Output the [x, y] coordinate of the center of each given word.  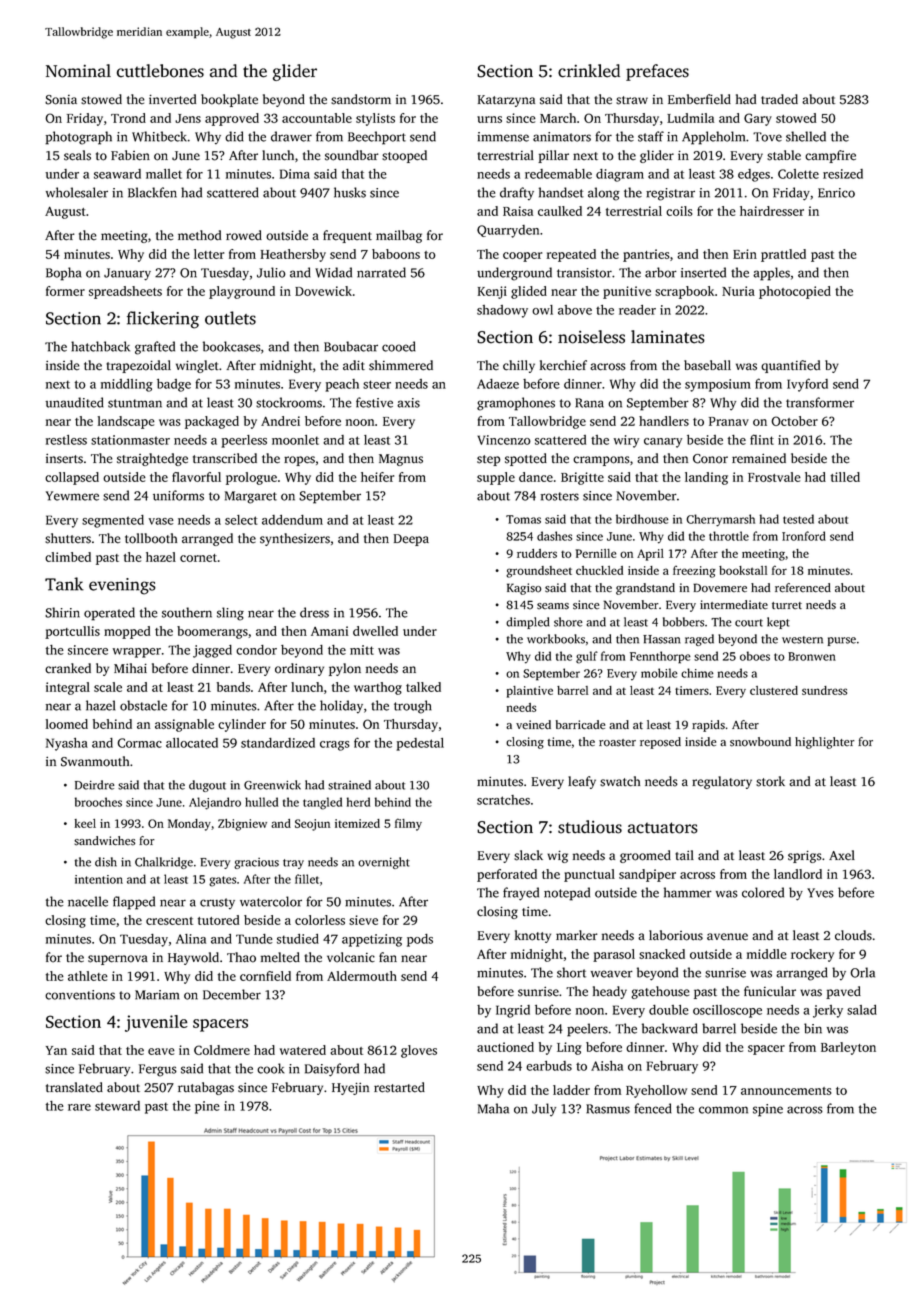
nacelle [88, 901]
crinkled [589, 71]
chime [697, 673]
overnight [384, 863]
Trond [128, 118]
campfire [830, 156]
